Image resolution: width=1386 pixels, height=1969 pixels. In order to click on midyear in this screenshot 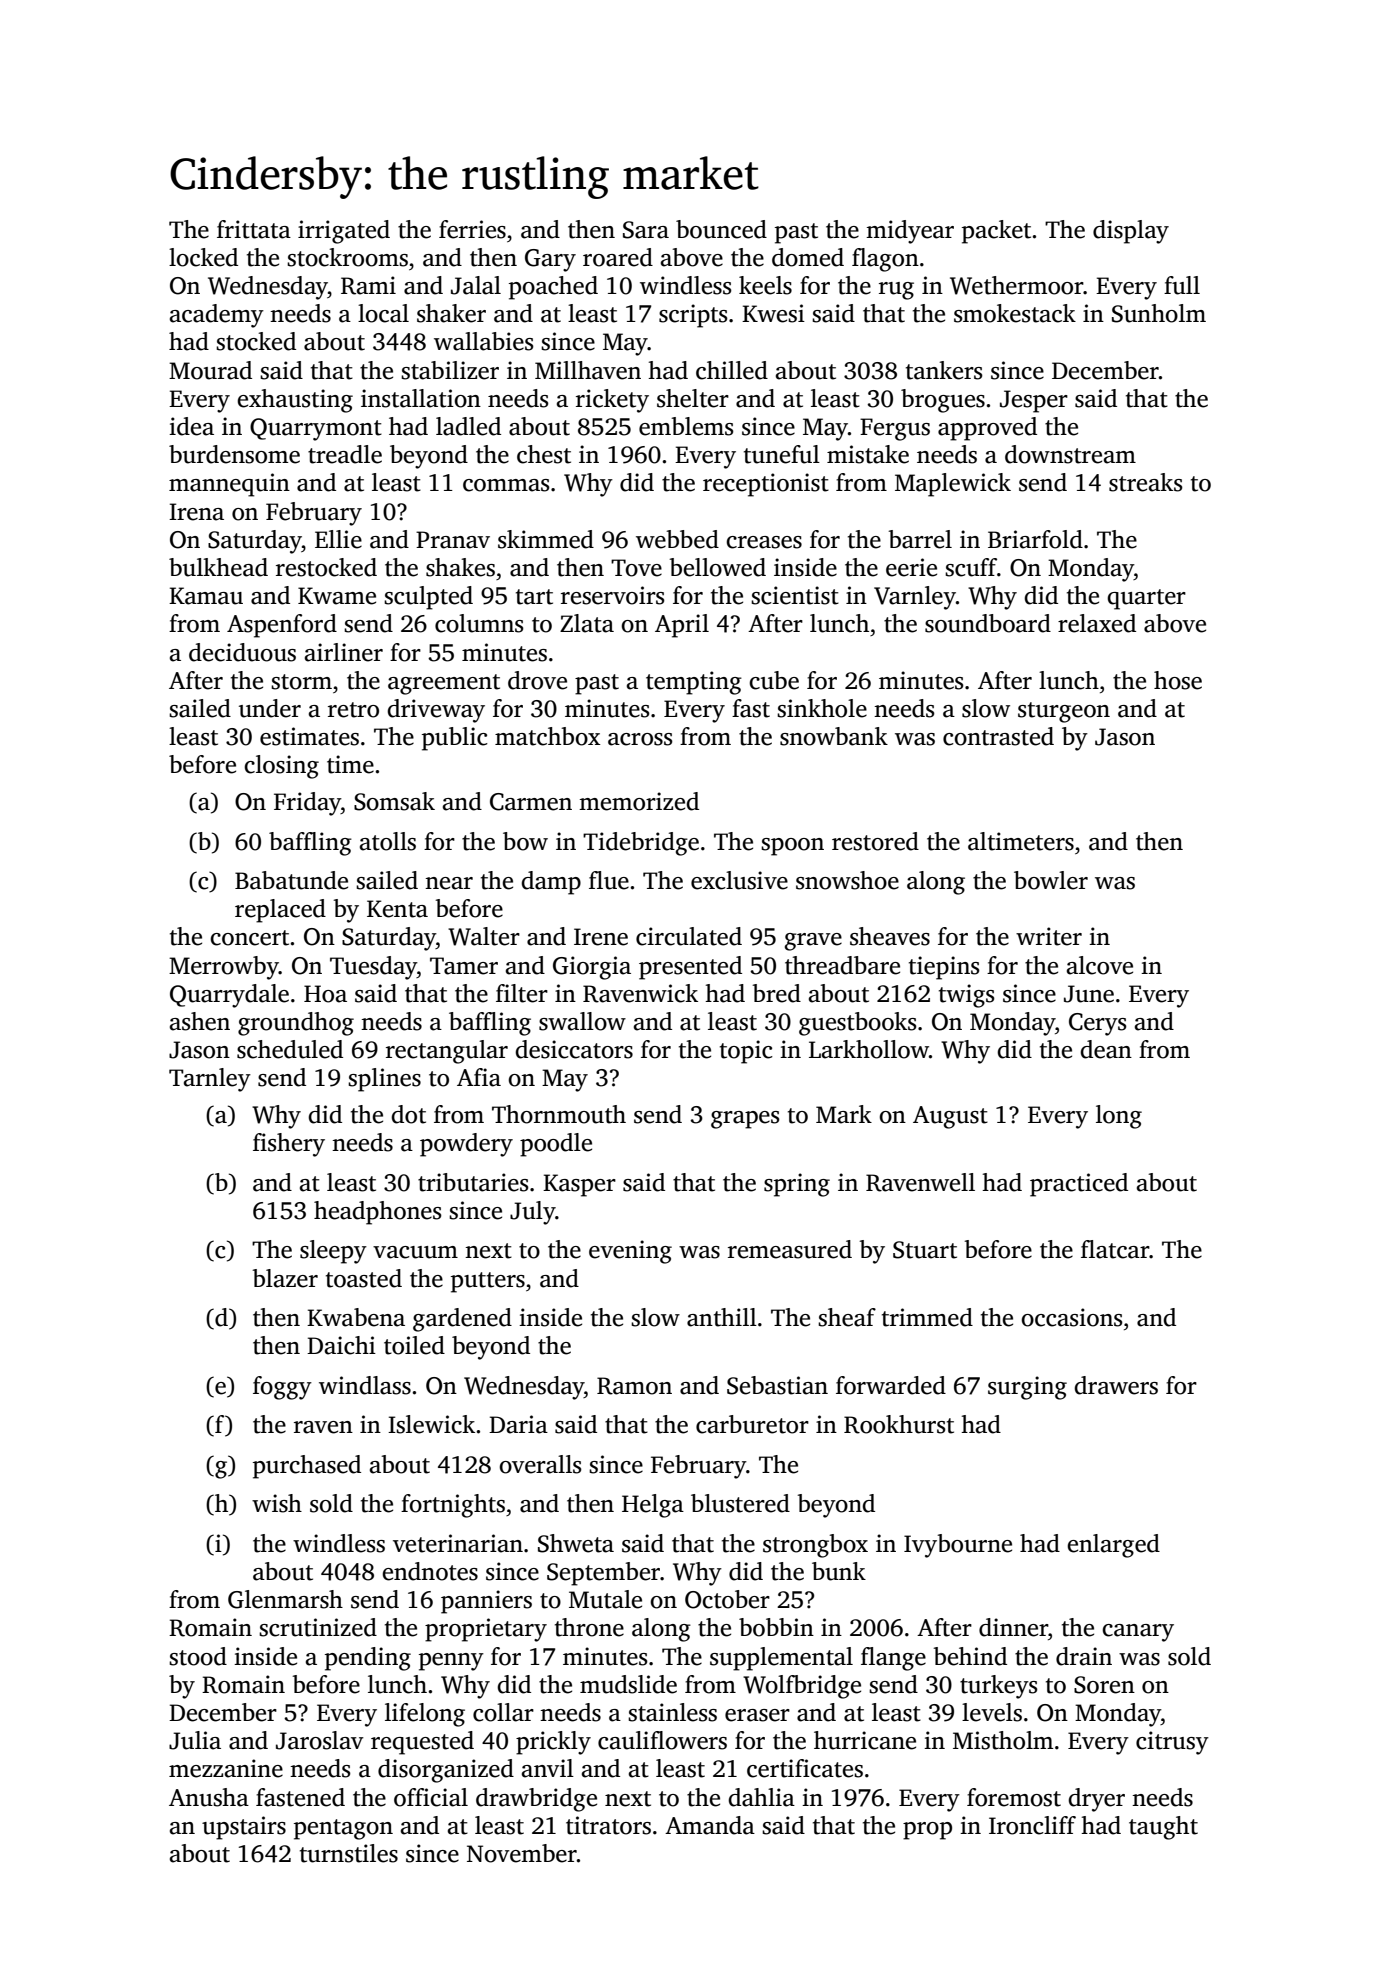, I will do `click(910, 232)`.
